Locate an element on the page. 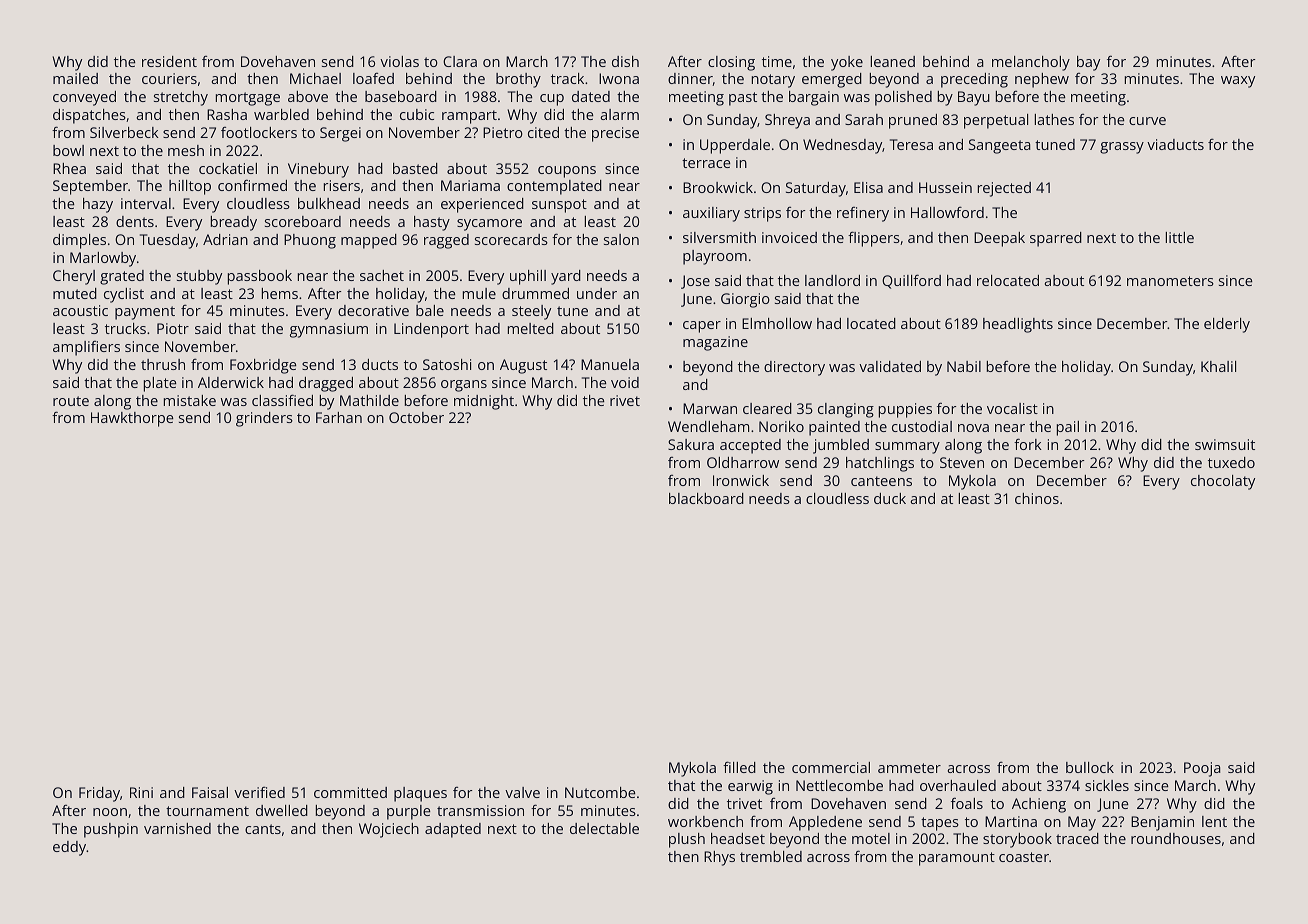 The image size is (1308, 924). Friday is located at coordinates (99, 794).
